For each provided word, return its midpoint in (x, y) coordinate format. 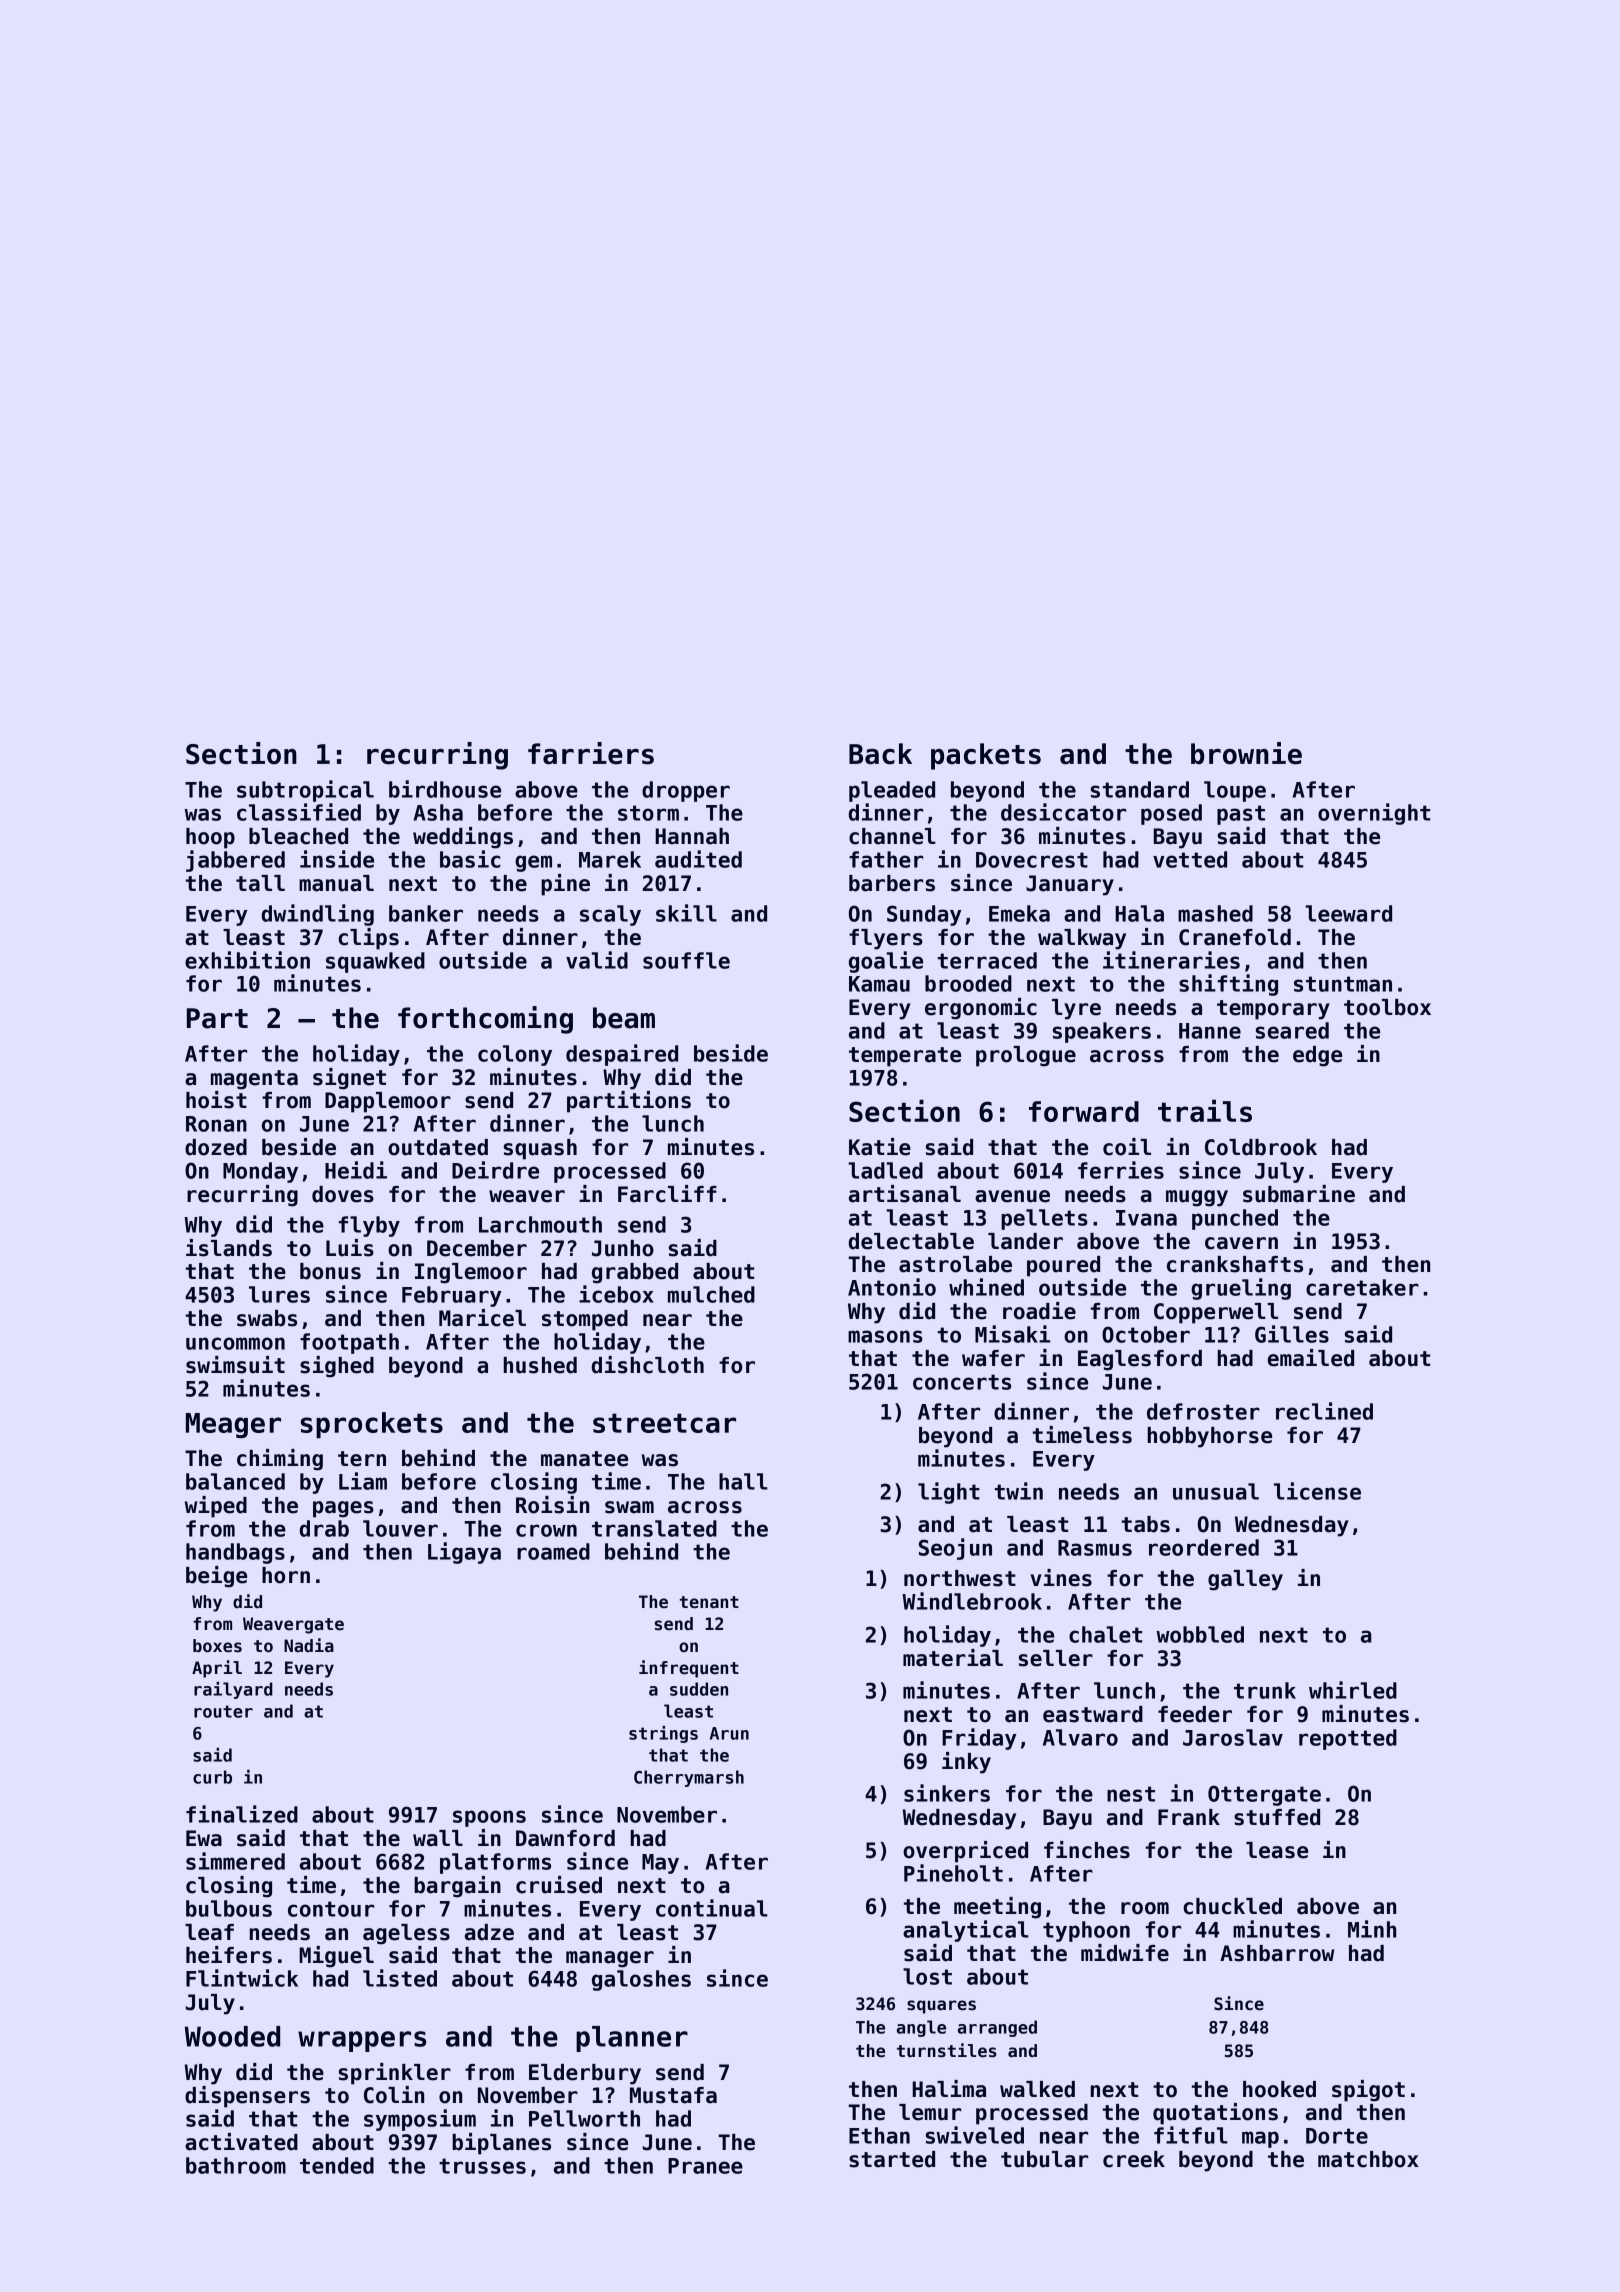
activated (241, 2142)
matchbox (1368, 2159)
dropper (686, 791)
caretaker (1362, 1287)
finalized (242, 1814)
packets (986, 756)
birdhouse (445, 789)
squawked (375, 962)
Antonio (892, 1287)
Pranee (705, 2166)
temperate (905, 1057)
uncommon (235, 1343)
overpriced (965, 1852)
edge (1317, 1056)
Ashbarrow (1277, 1953)
